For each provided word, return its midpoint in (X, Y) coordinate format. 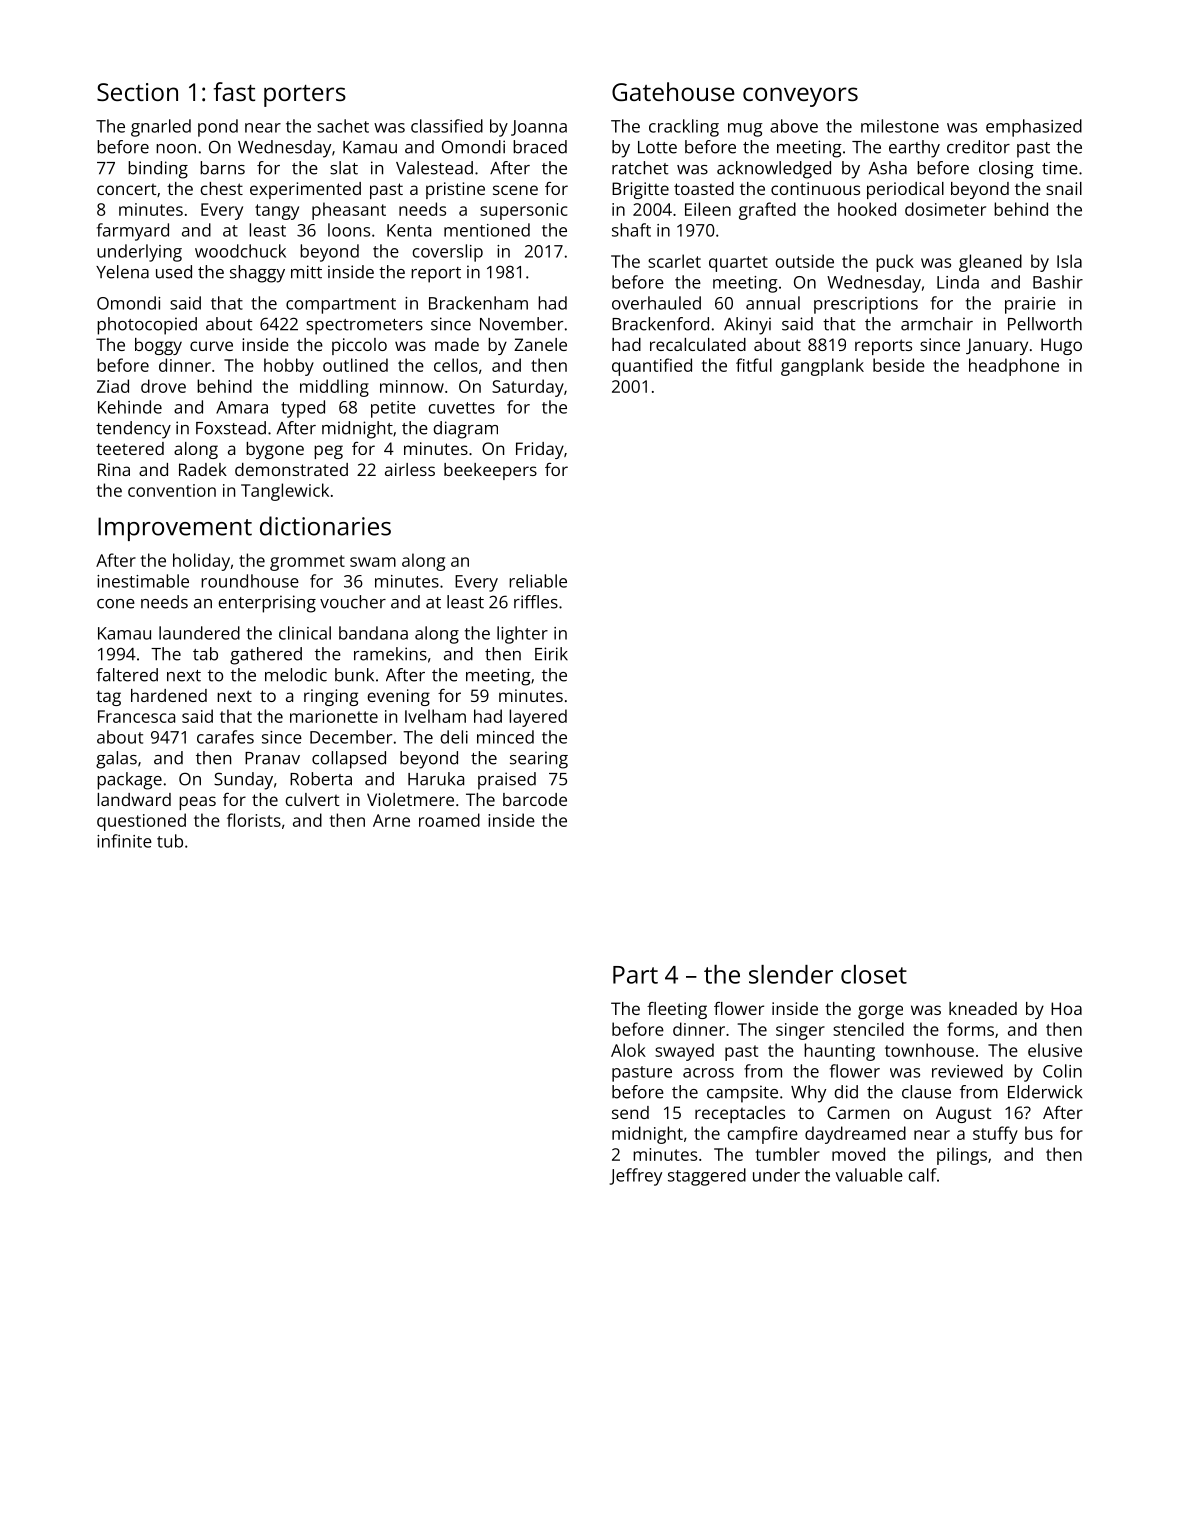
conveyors (800, 97)
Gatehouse (673, 91)
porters (305, 96)
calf (923, 1175)
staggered (707, 1177)
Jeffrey (635, 1177)
